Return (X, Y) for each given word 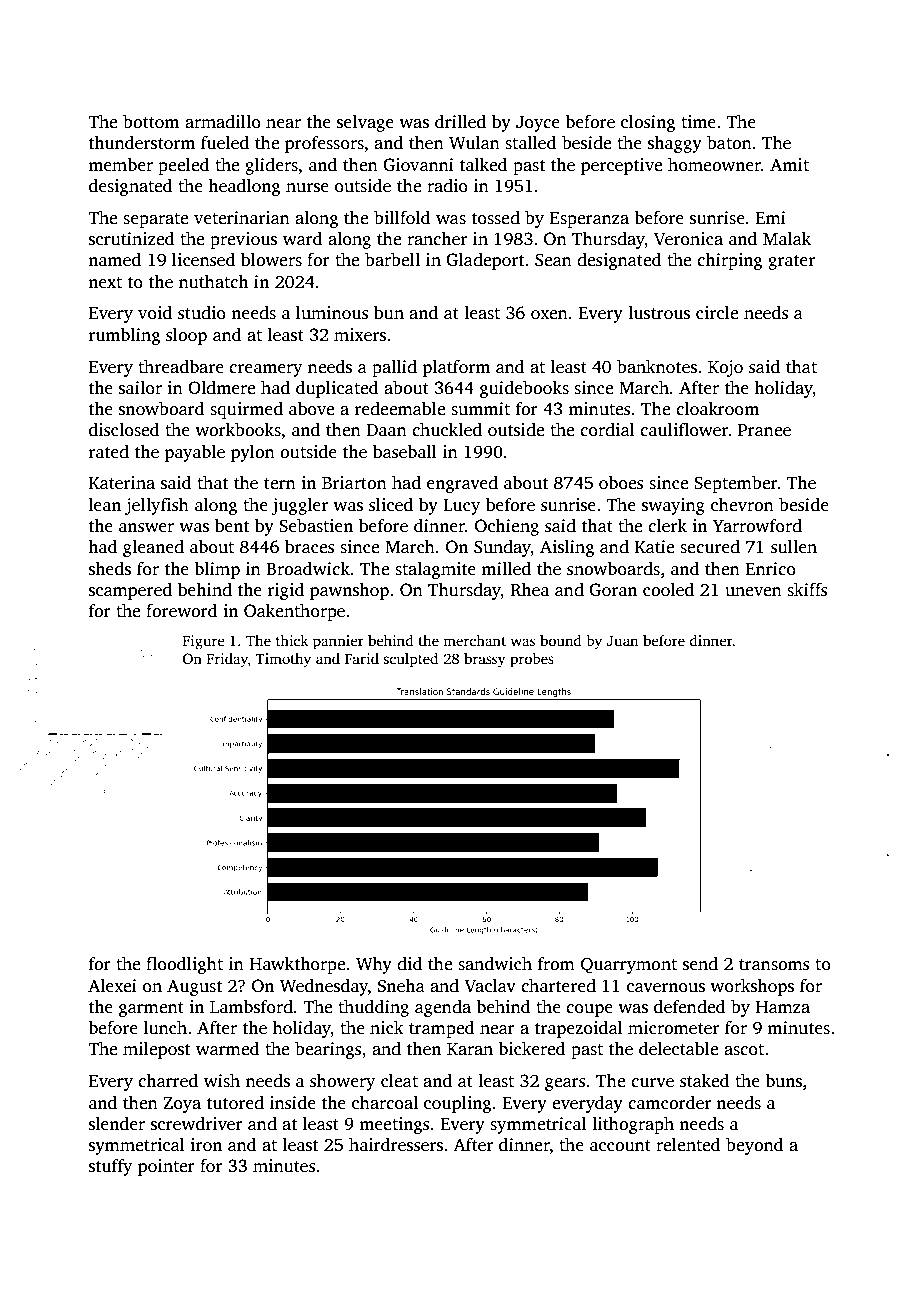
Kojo (725, 368)
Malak (787, 238)
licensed (204, 260)
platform (456, 368)
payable (194, 453)
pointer (166, 1167)
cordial (607, 430)
